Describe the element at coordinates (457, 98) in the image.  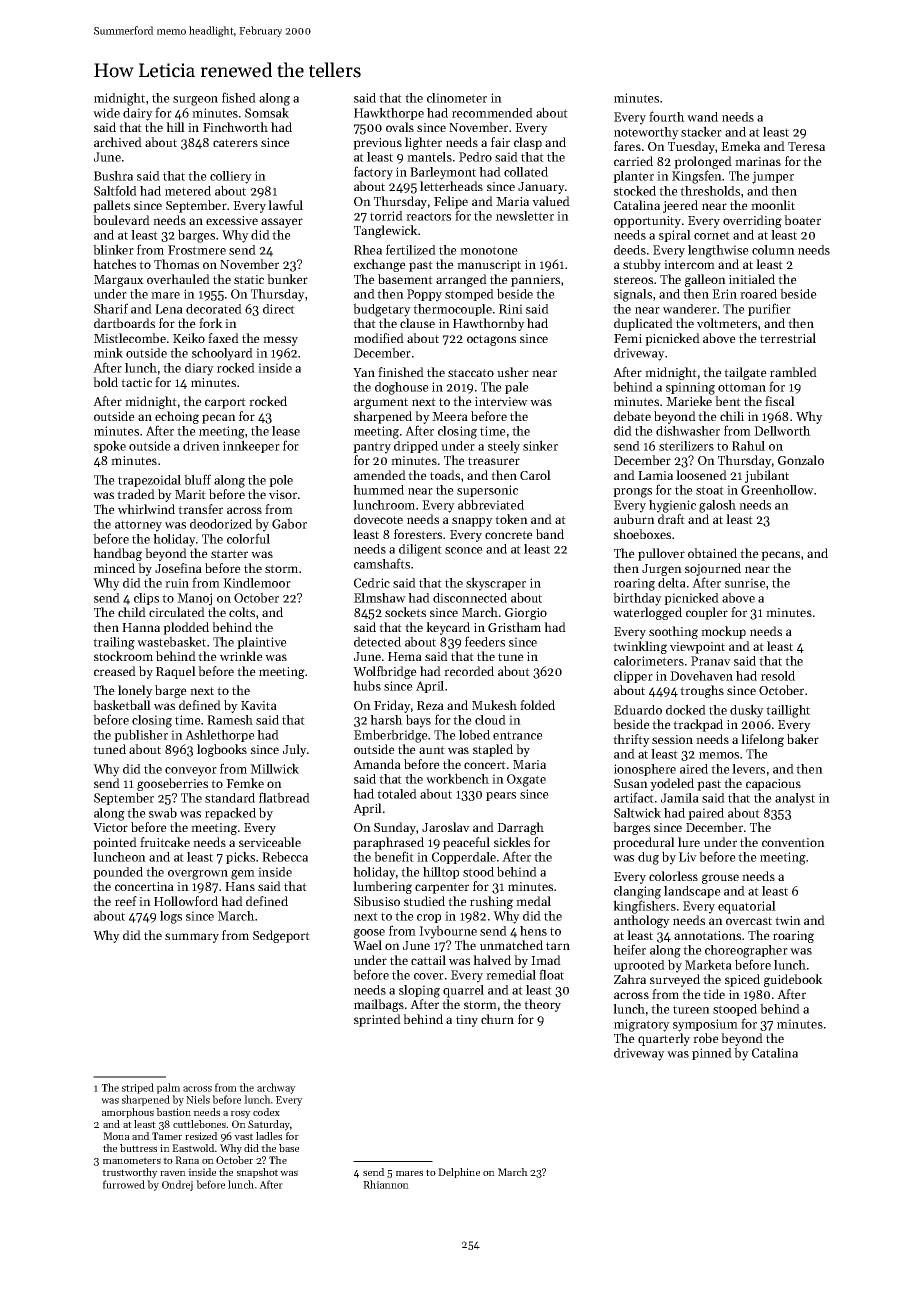
I see `clinometer` at that location.
